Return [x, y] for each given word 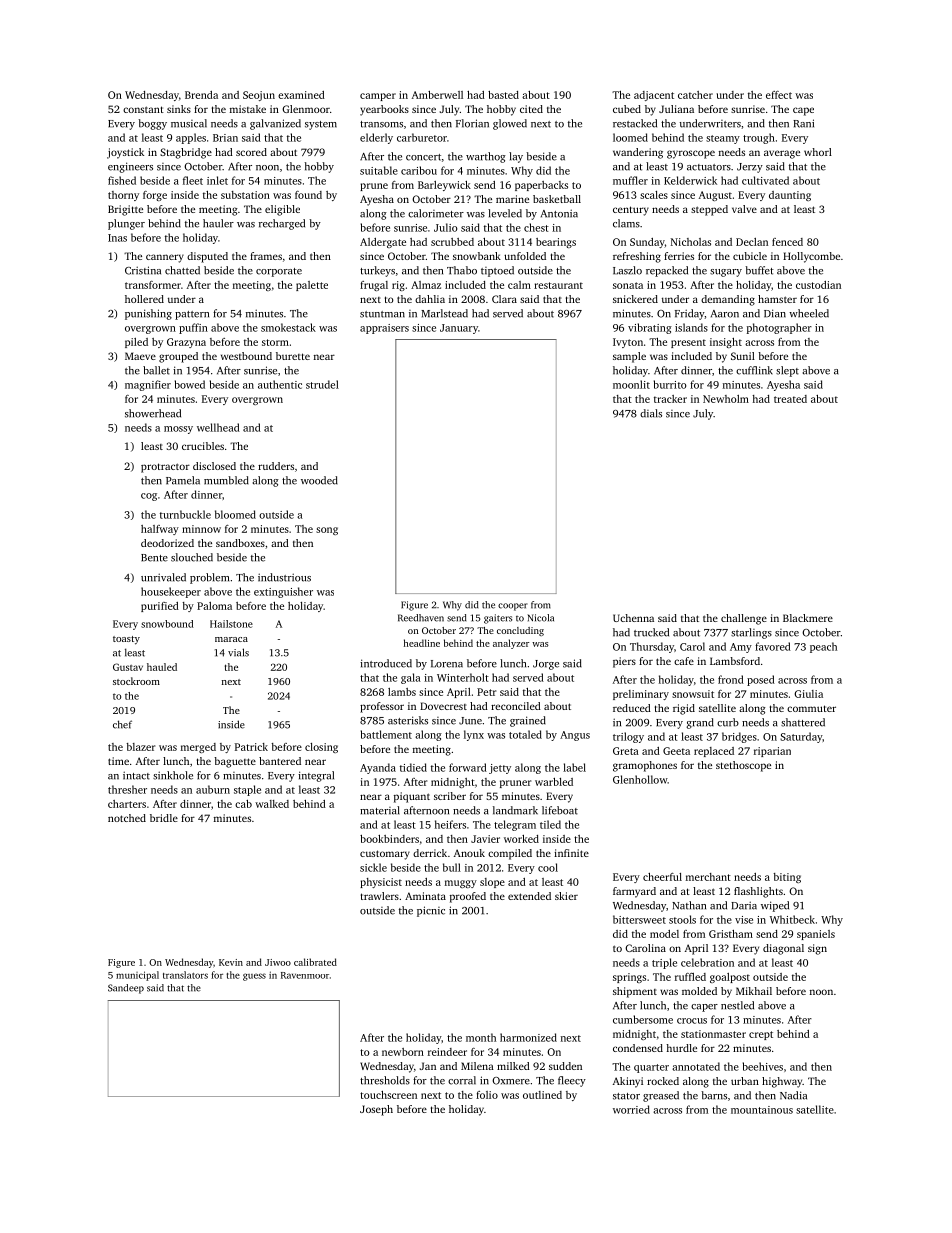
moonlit [631, 384]
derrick [430, 853]
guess [254, 977]
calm [519, 285]
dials [651, 413]
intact [136, 775]
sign [817, 949]
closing [321, 748]
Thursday [652, 647]
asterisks [408, 720]
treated [790, 399]
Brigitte [125, 210]
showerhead [153, 413]
